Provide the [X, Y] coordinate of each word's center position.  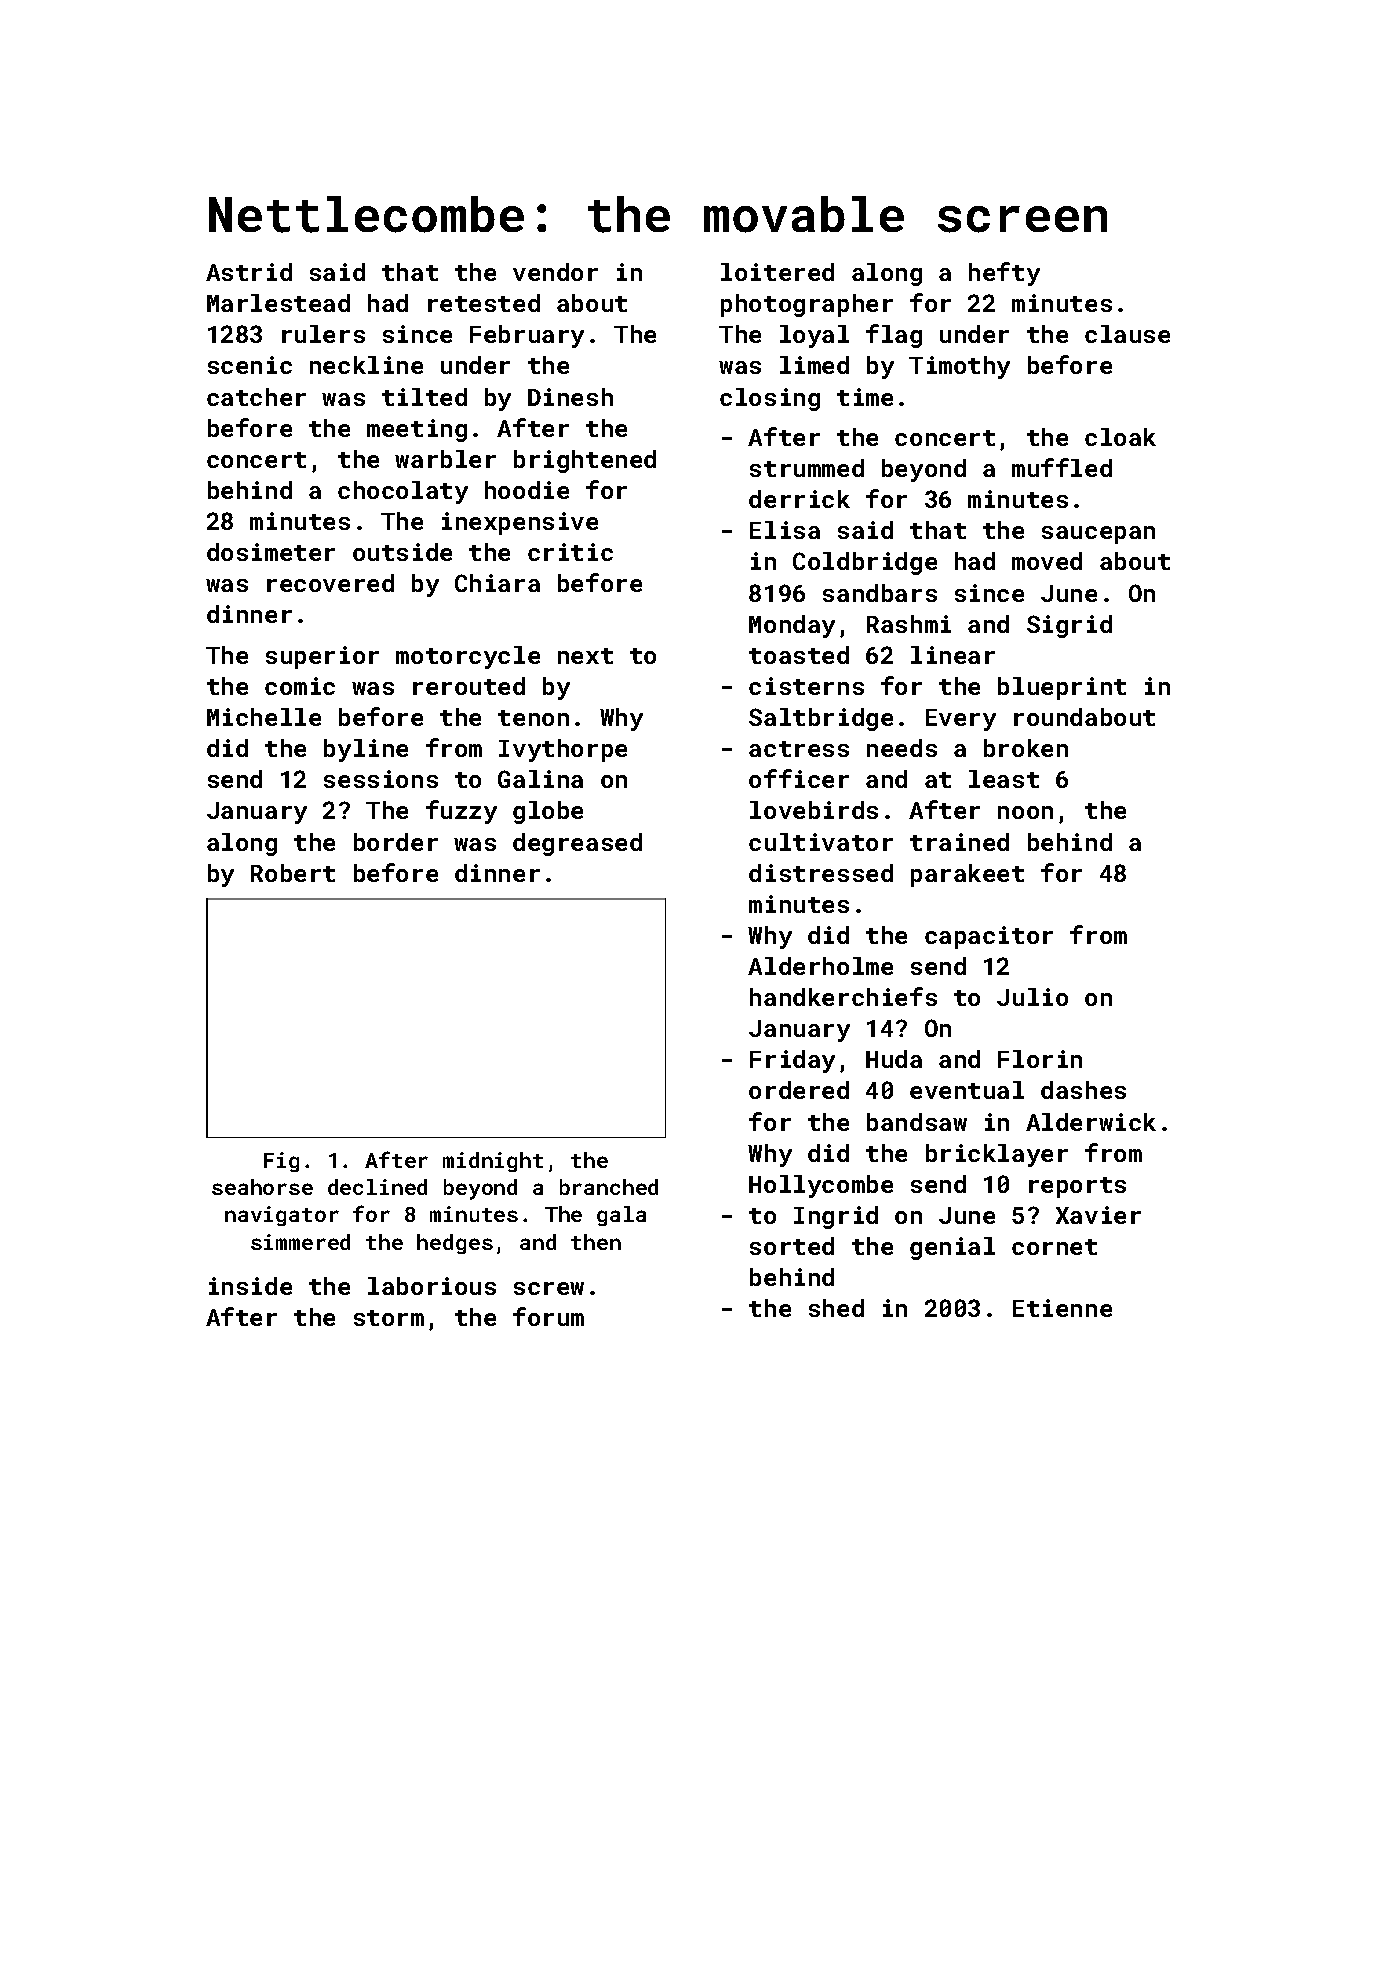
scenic [250, 365]
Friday [792, 1061]
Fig [281, 1162]
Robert [293, 873]
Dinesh [570, 397]
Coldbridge [865, 563]
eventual [967, 1090]
